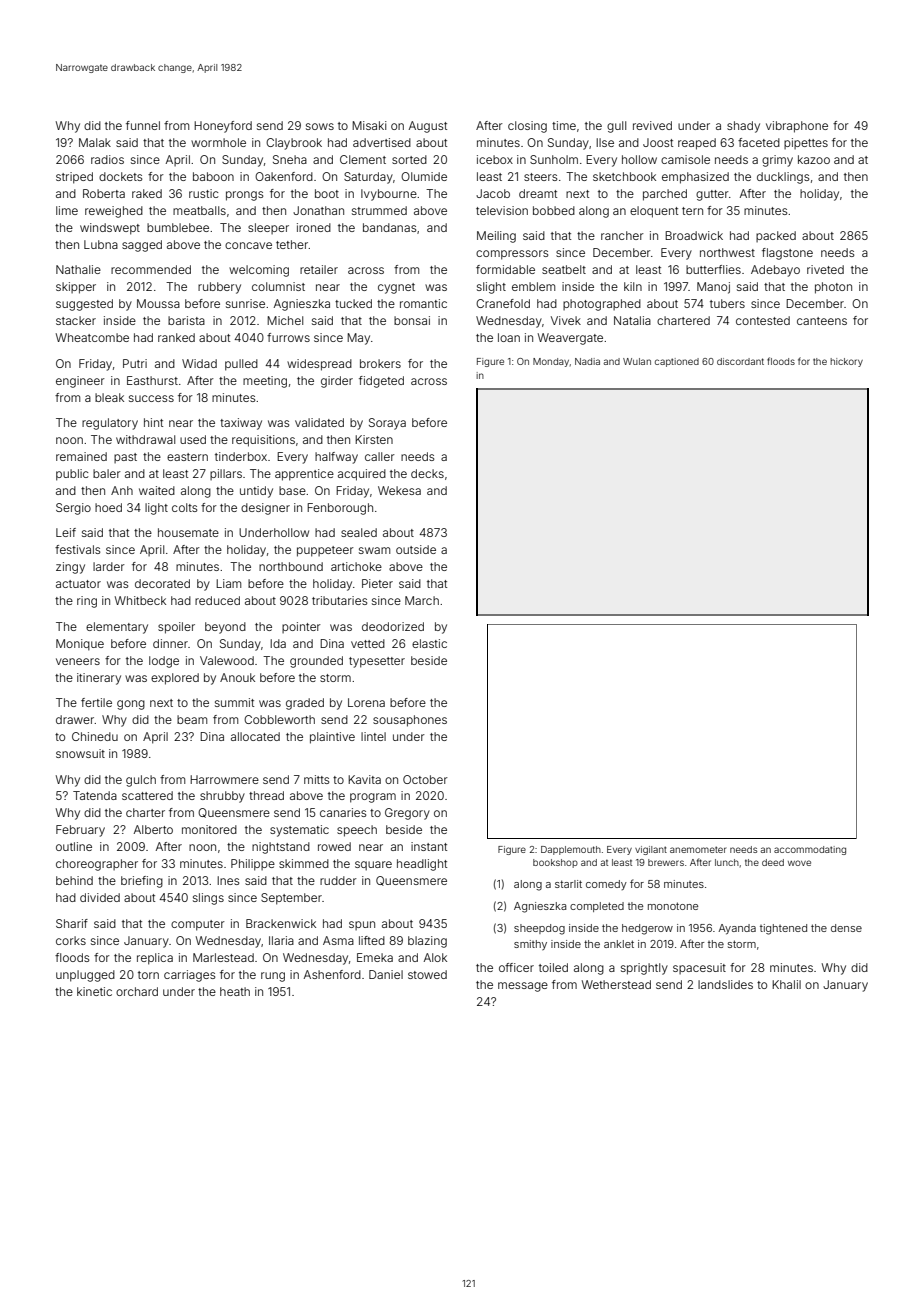  What do you see at coordinates (427, 473) in the screenshot?
I see `decks` at bounding box center [427, 473].
